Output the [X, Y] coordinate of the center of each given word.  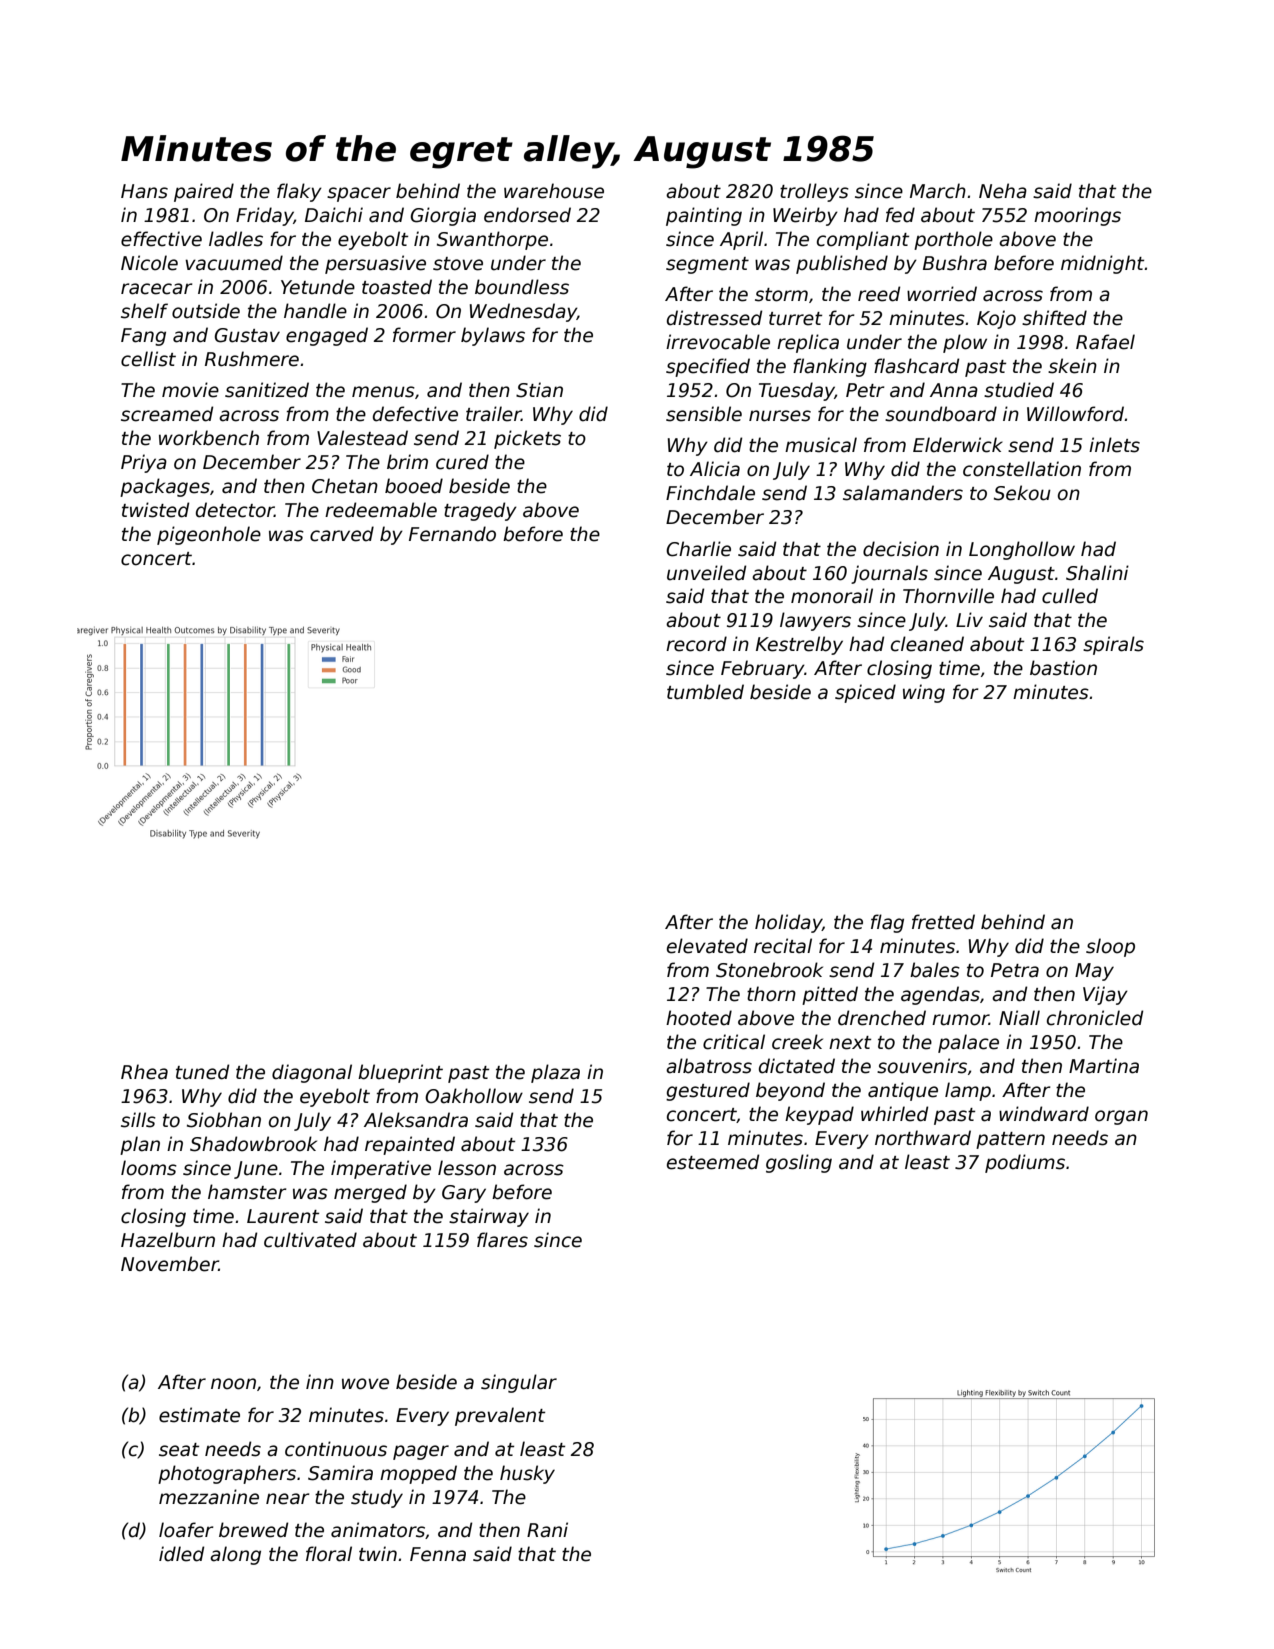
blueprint [400, 1073]
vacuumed [234, 263]
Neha [1003, 191]
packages [165, 487]
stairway [489, 1217]
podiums [1025, 1163]
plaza [555, 1073]
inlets [1114, 445]
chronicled [1095, 1018]
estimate [199, 1415]
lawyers [815, 621]
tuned [202, 1072]
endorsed [527, 215]
